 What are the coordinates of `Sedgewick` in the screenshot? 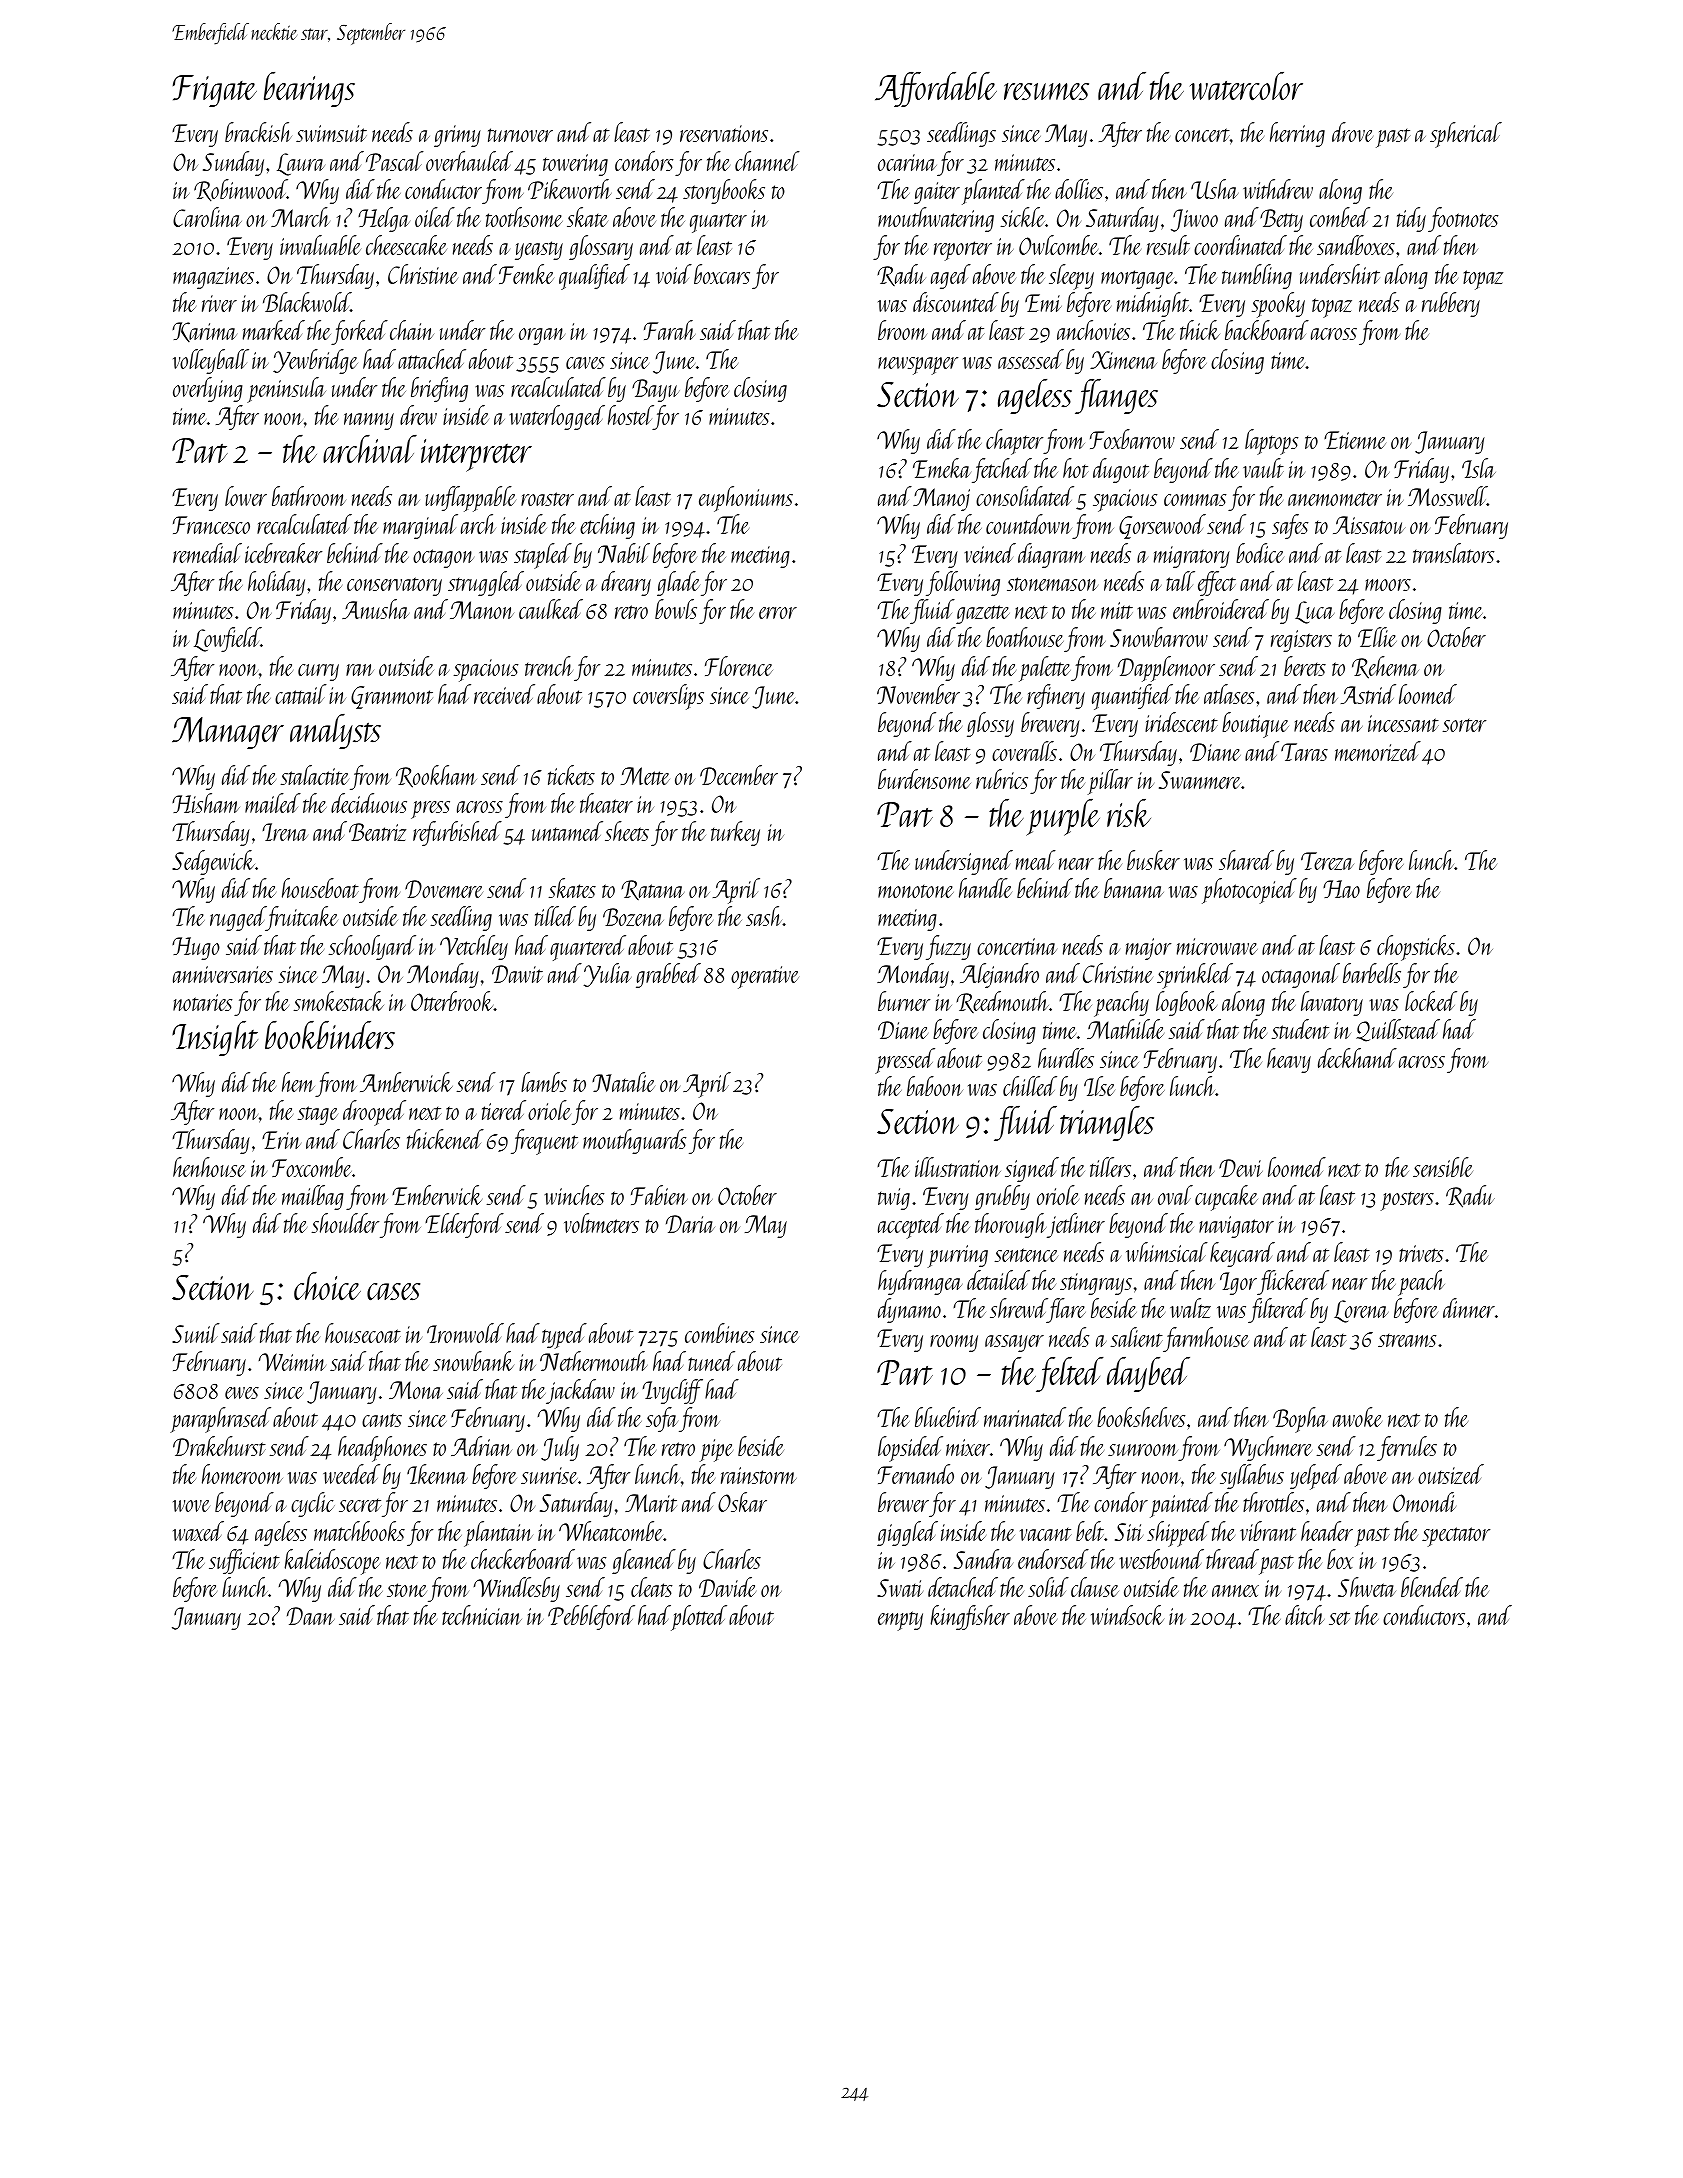 It's located at (213, 862).
